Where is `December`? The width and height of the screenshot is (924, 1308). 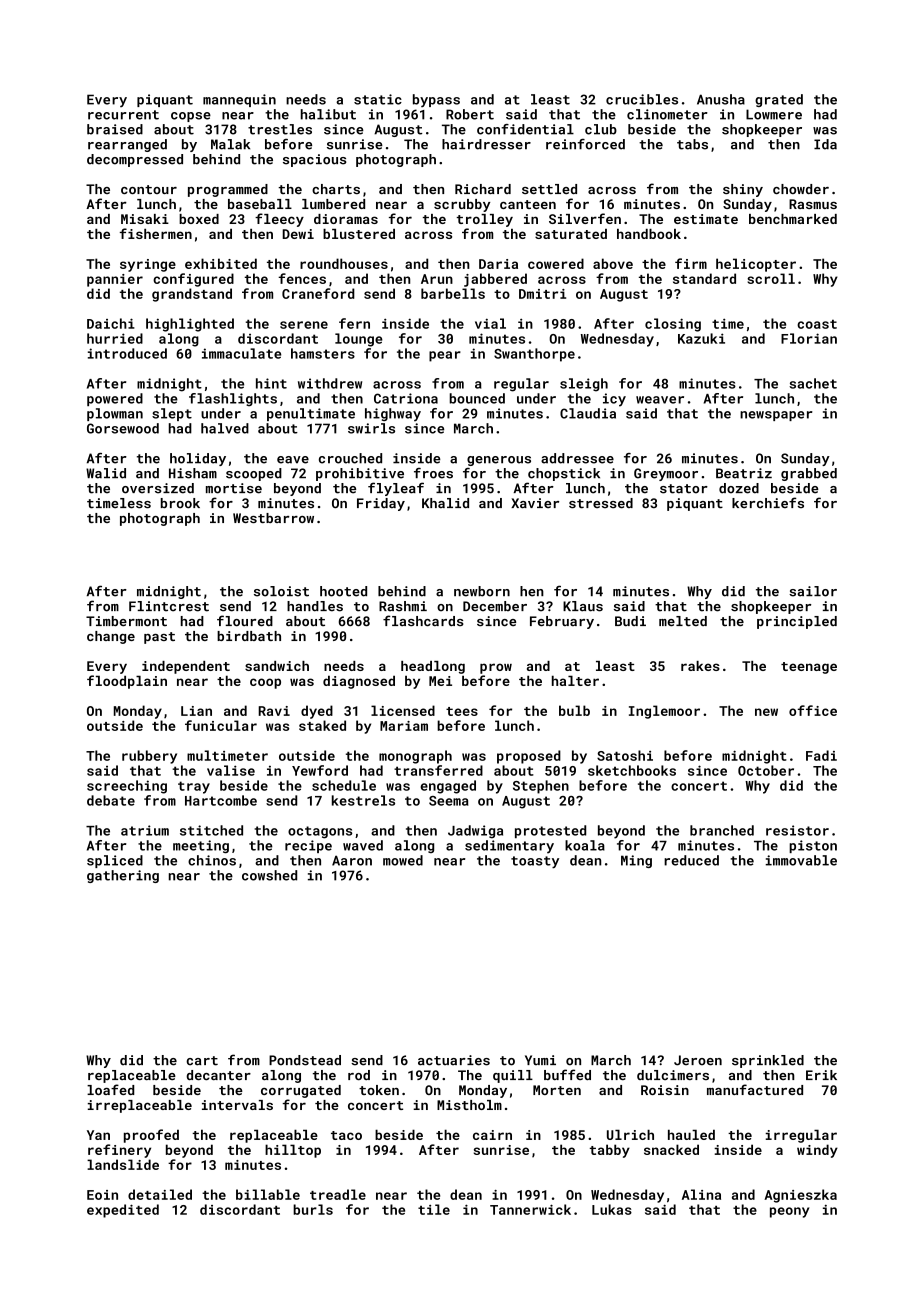
December is located at coordinates (495, 606).
